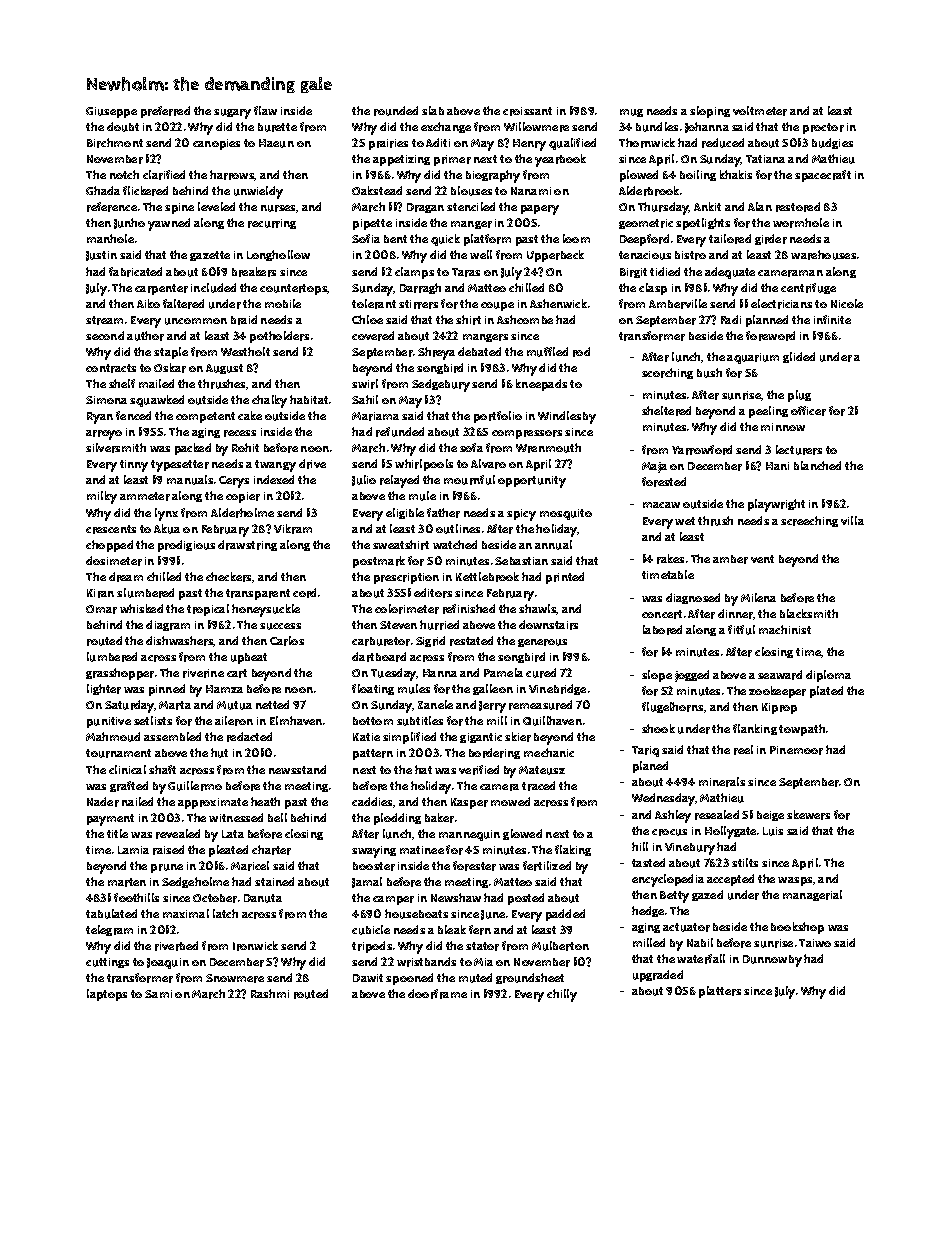 The width and height of the screenshot is (952, 1233). Describe the element at coordinates (566, 514) in the screenshot. I see `mosquito` at that location.
